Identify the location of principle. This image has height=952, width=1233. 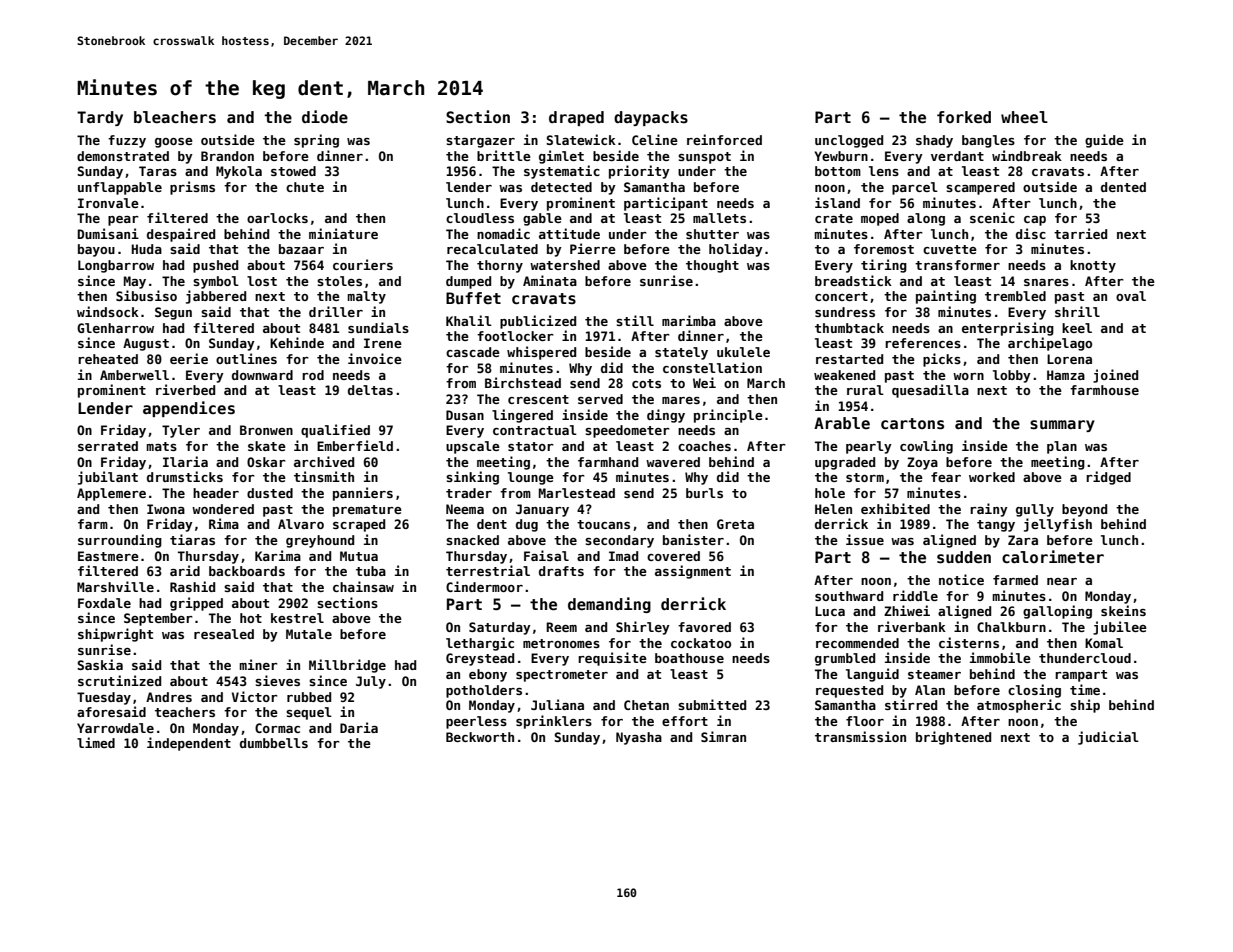
(728, 416).
